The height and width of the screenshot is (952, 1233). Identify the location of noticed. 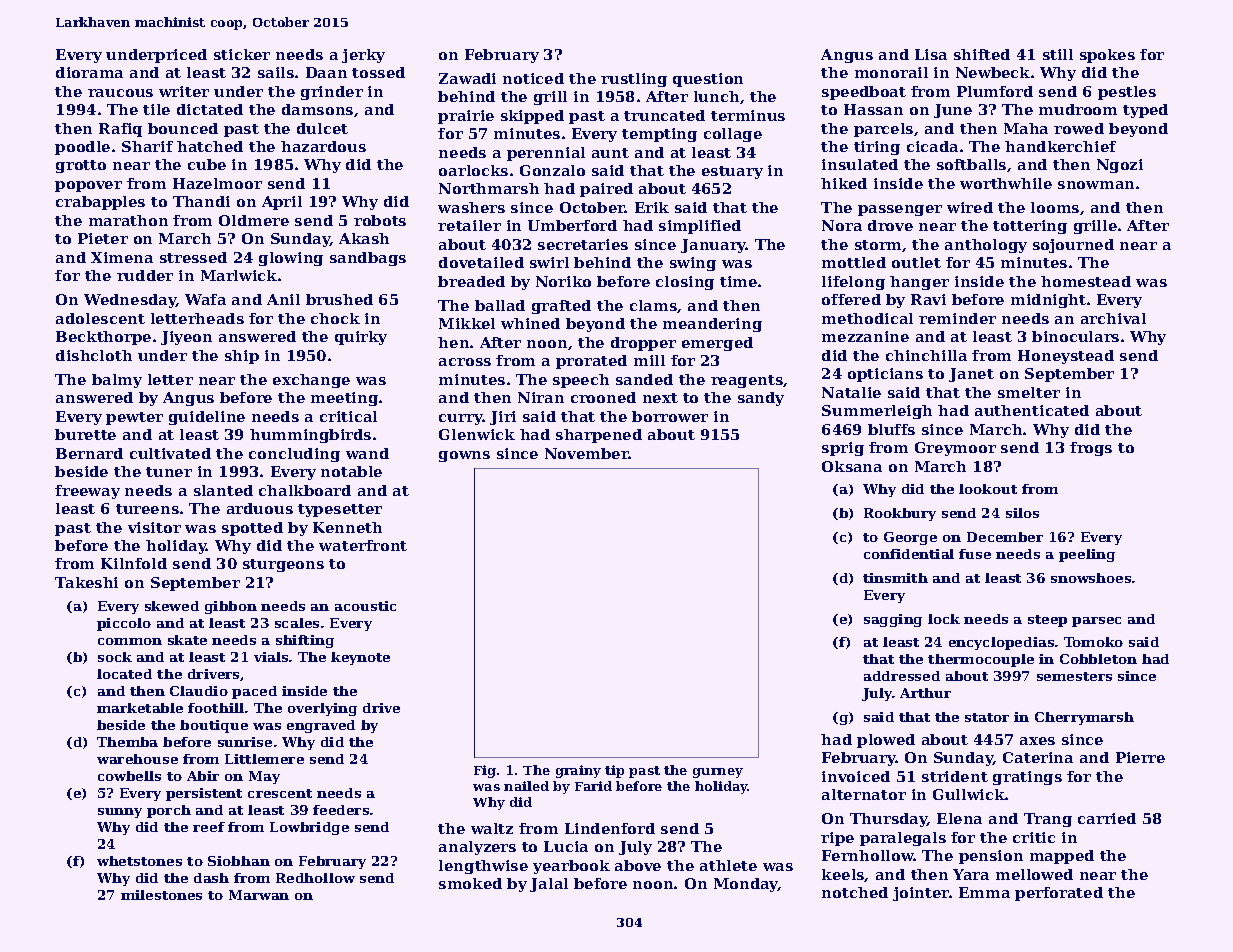
(533, 78).
